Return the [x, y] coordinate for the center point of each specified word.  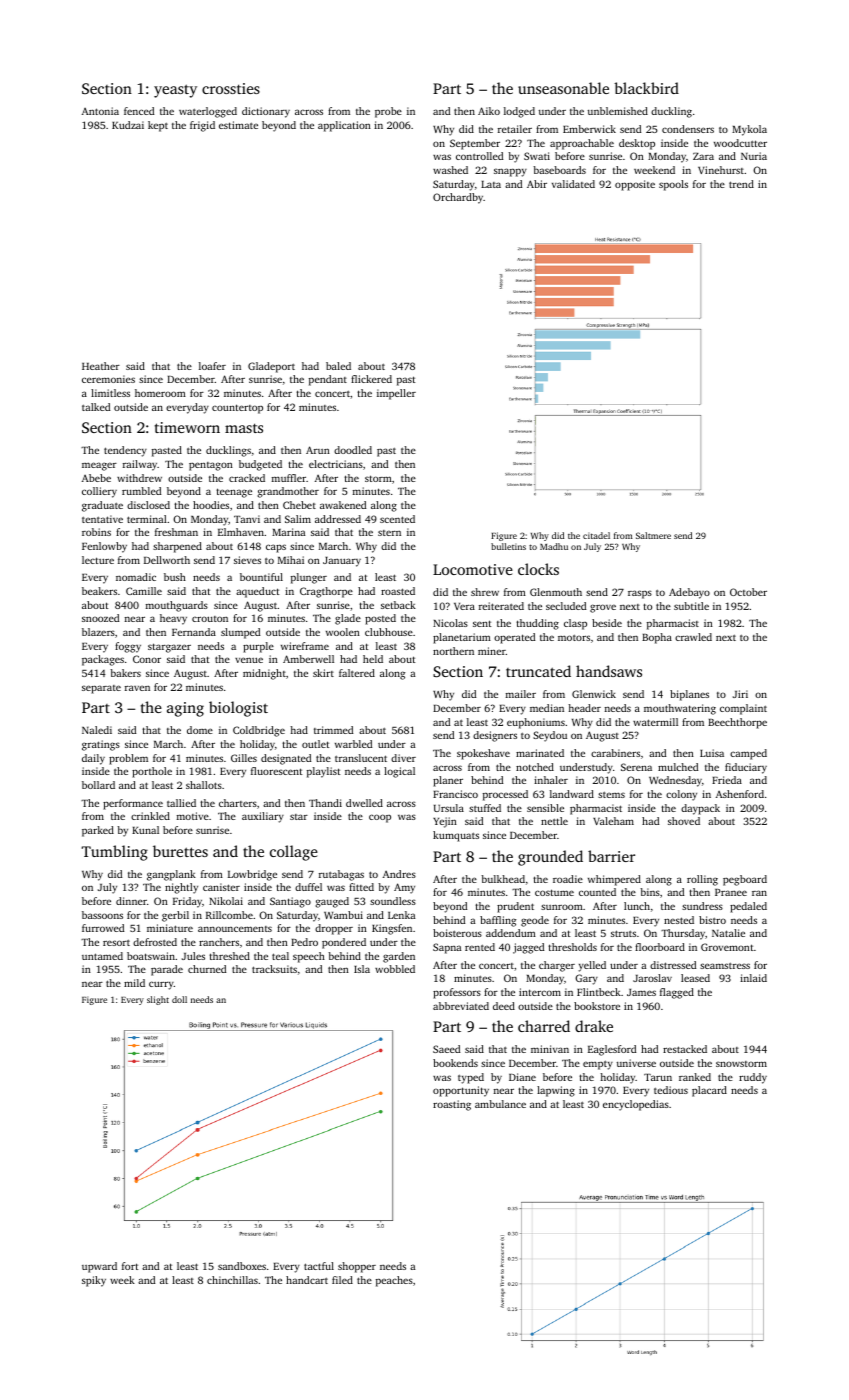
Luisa [712, 753]
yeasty [175, 91]
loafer [212, 366]
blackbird [646, 88]
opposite [635, 185]
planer [448, 781]
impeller [396, 394]
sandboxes [242, 1266]
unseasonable [563, 88]
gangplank [171, 875]
